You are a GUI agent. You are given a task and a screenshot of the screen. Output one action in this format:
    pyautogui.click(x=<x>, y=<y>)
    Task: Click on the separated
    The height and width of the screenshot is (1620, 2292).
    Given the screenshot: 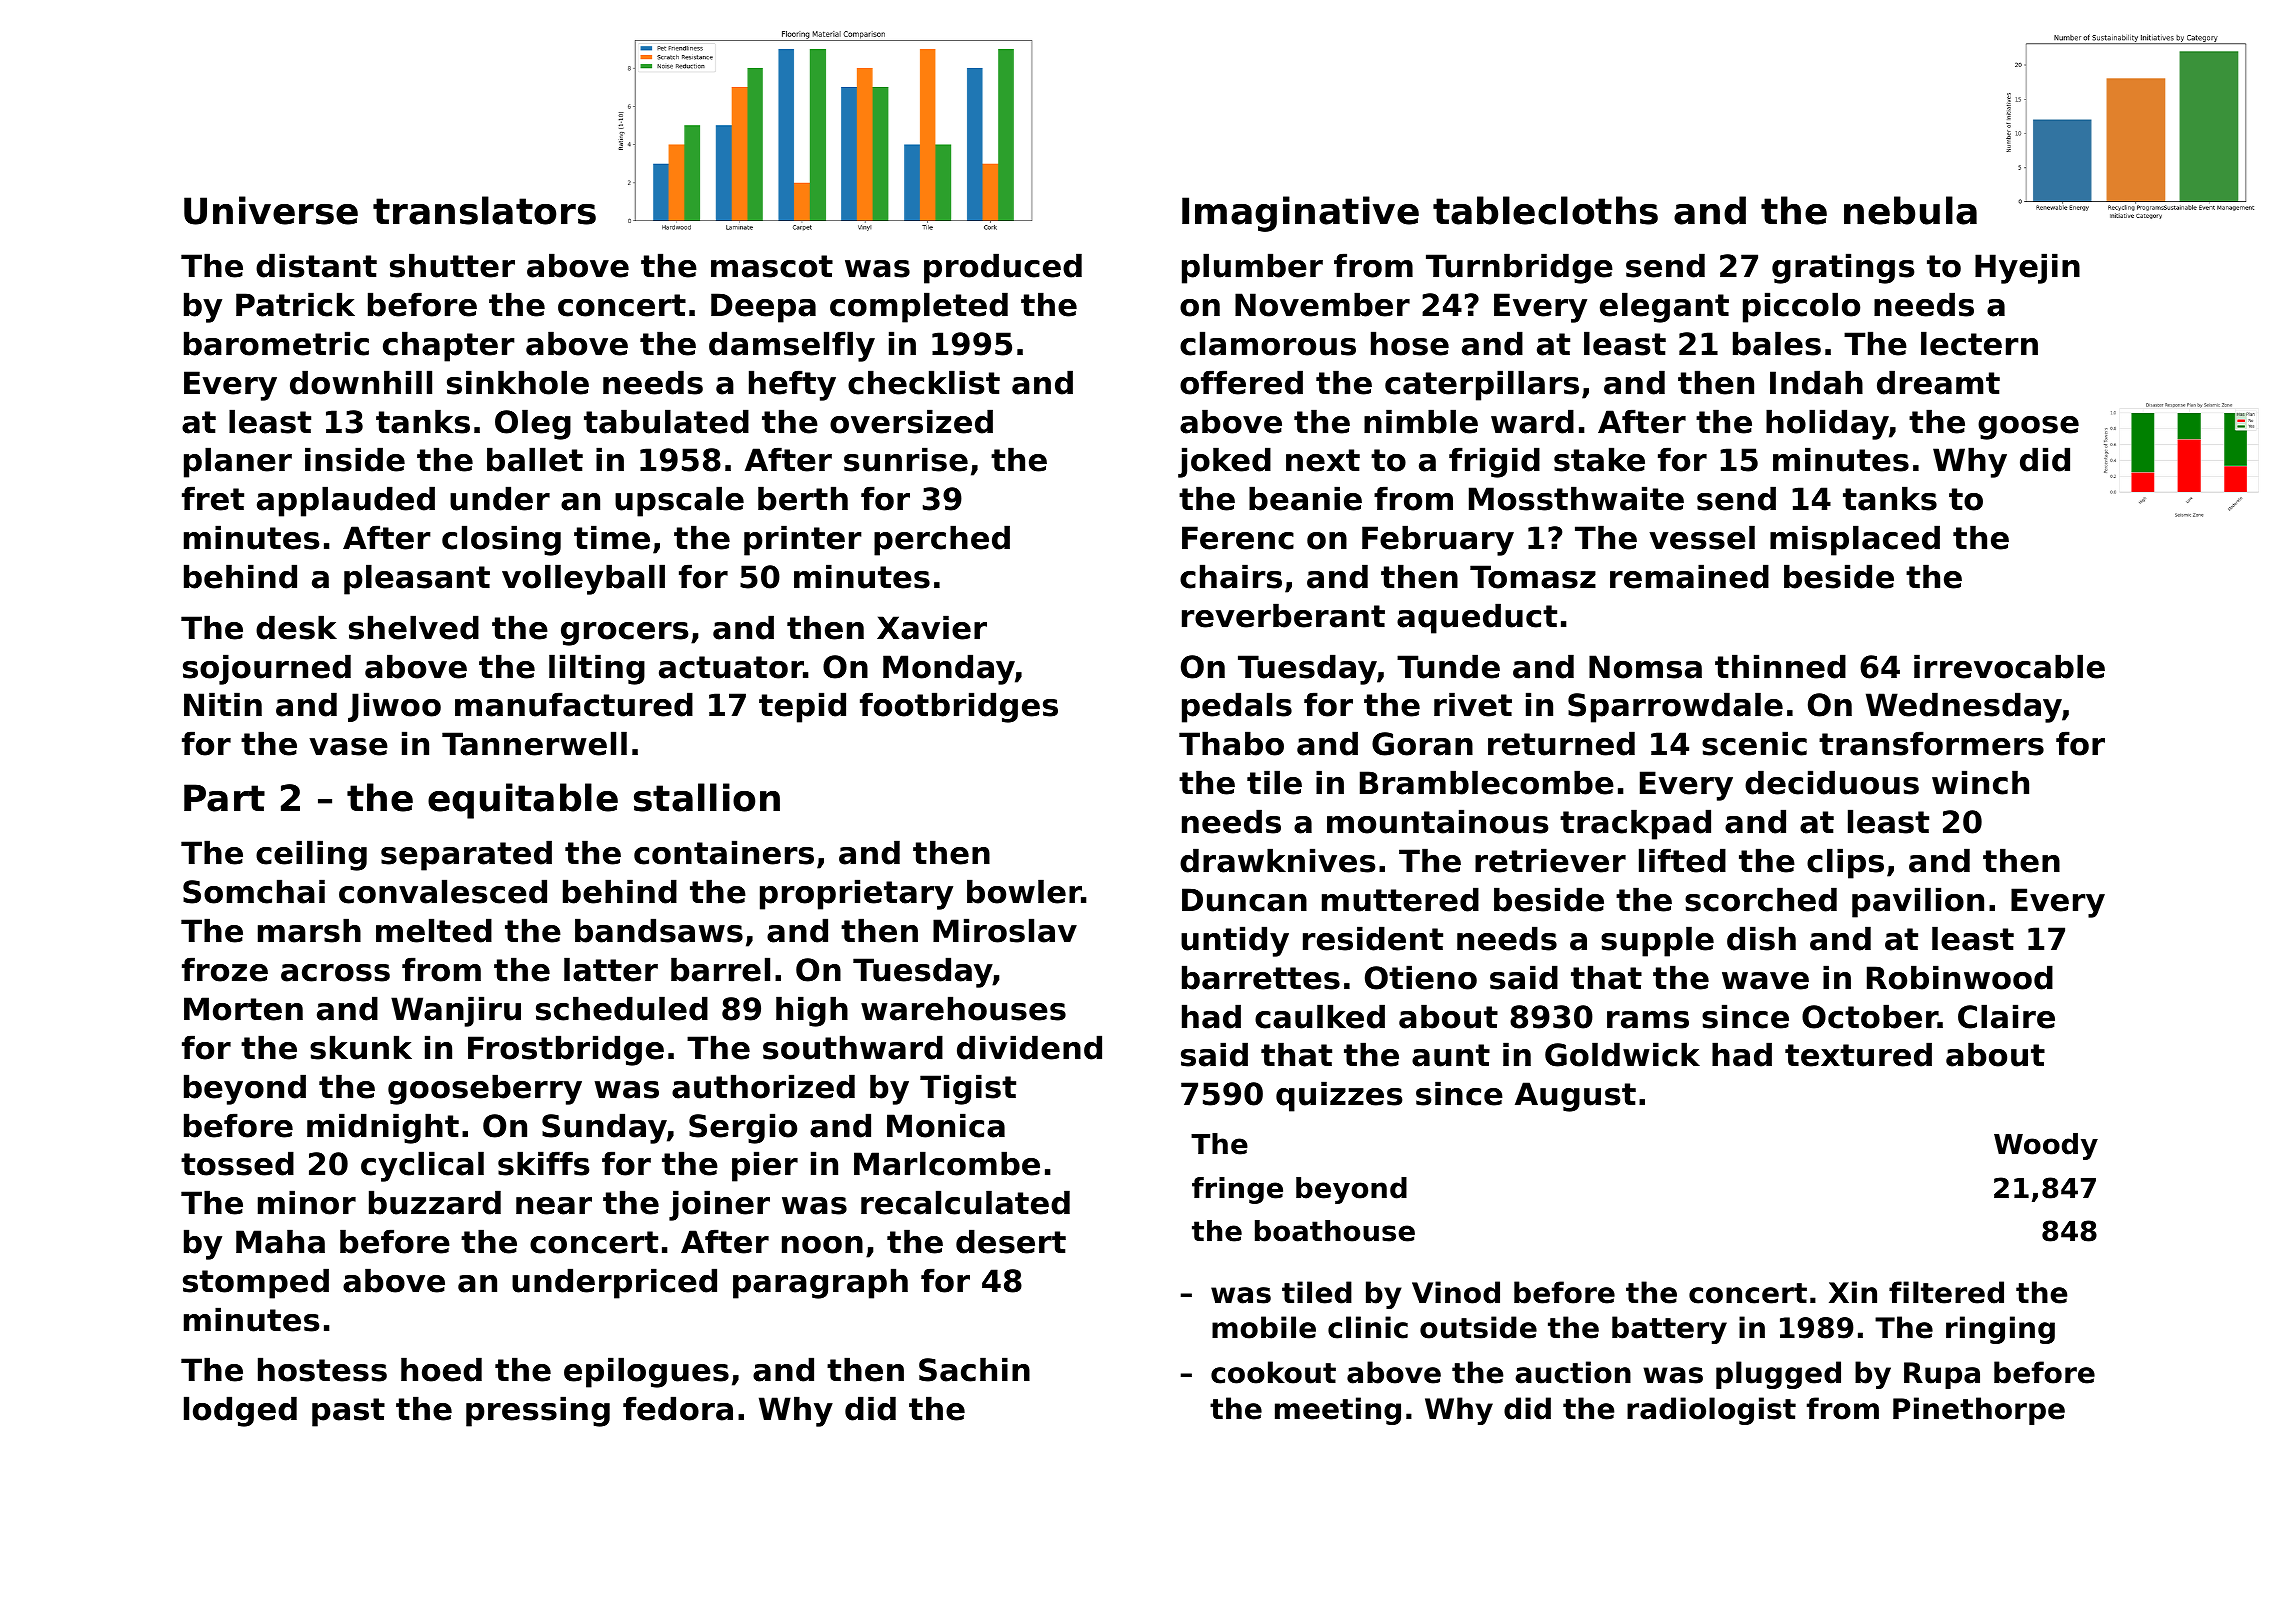 What is the action you would take?
    pyautogui.click(x=466, y=855)
